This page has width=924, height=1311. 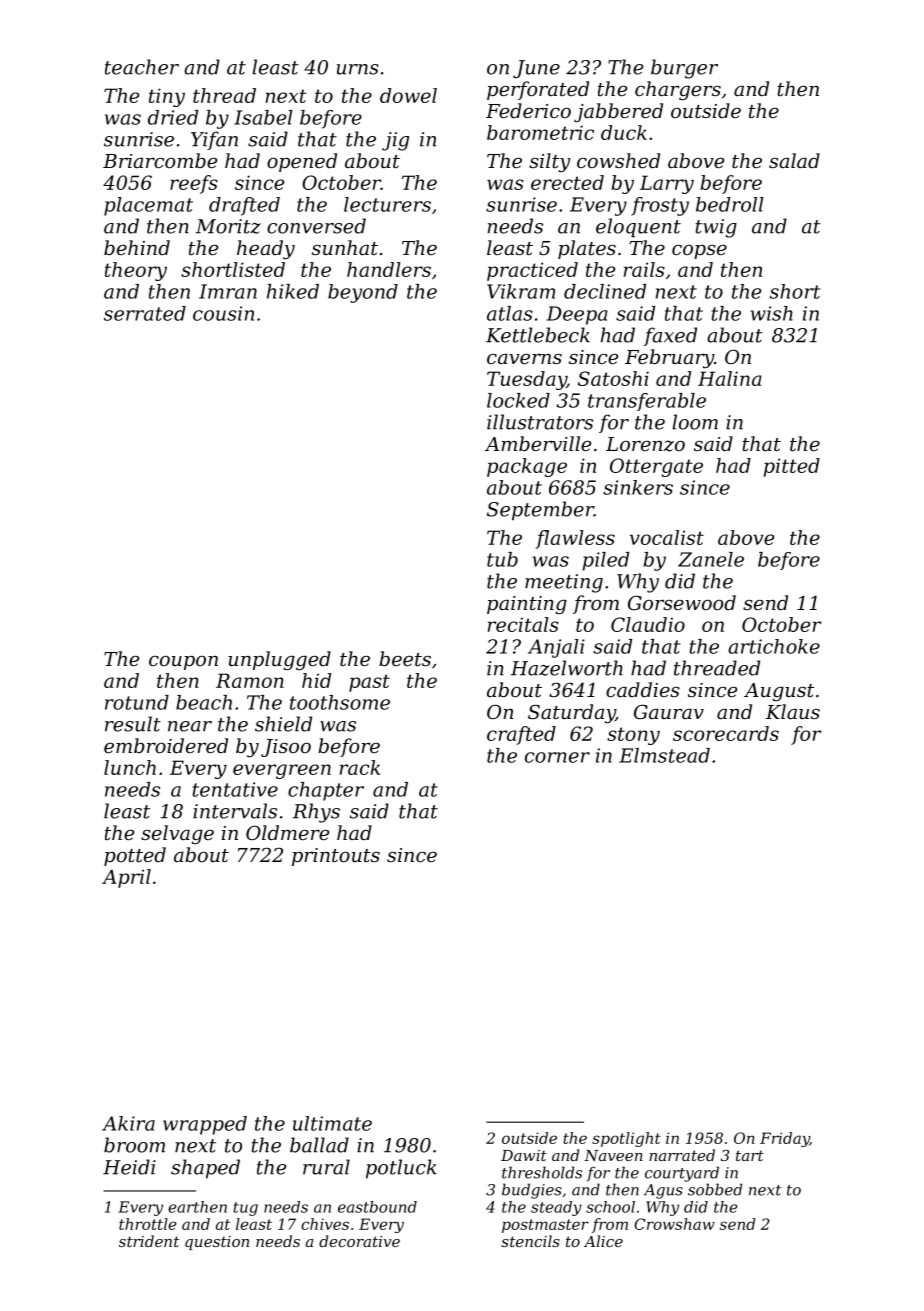 I want to click on silty, so click(x=549, y=163).
